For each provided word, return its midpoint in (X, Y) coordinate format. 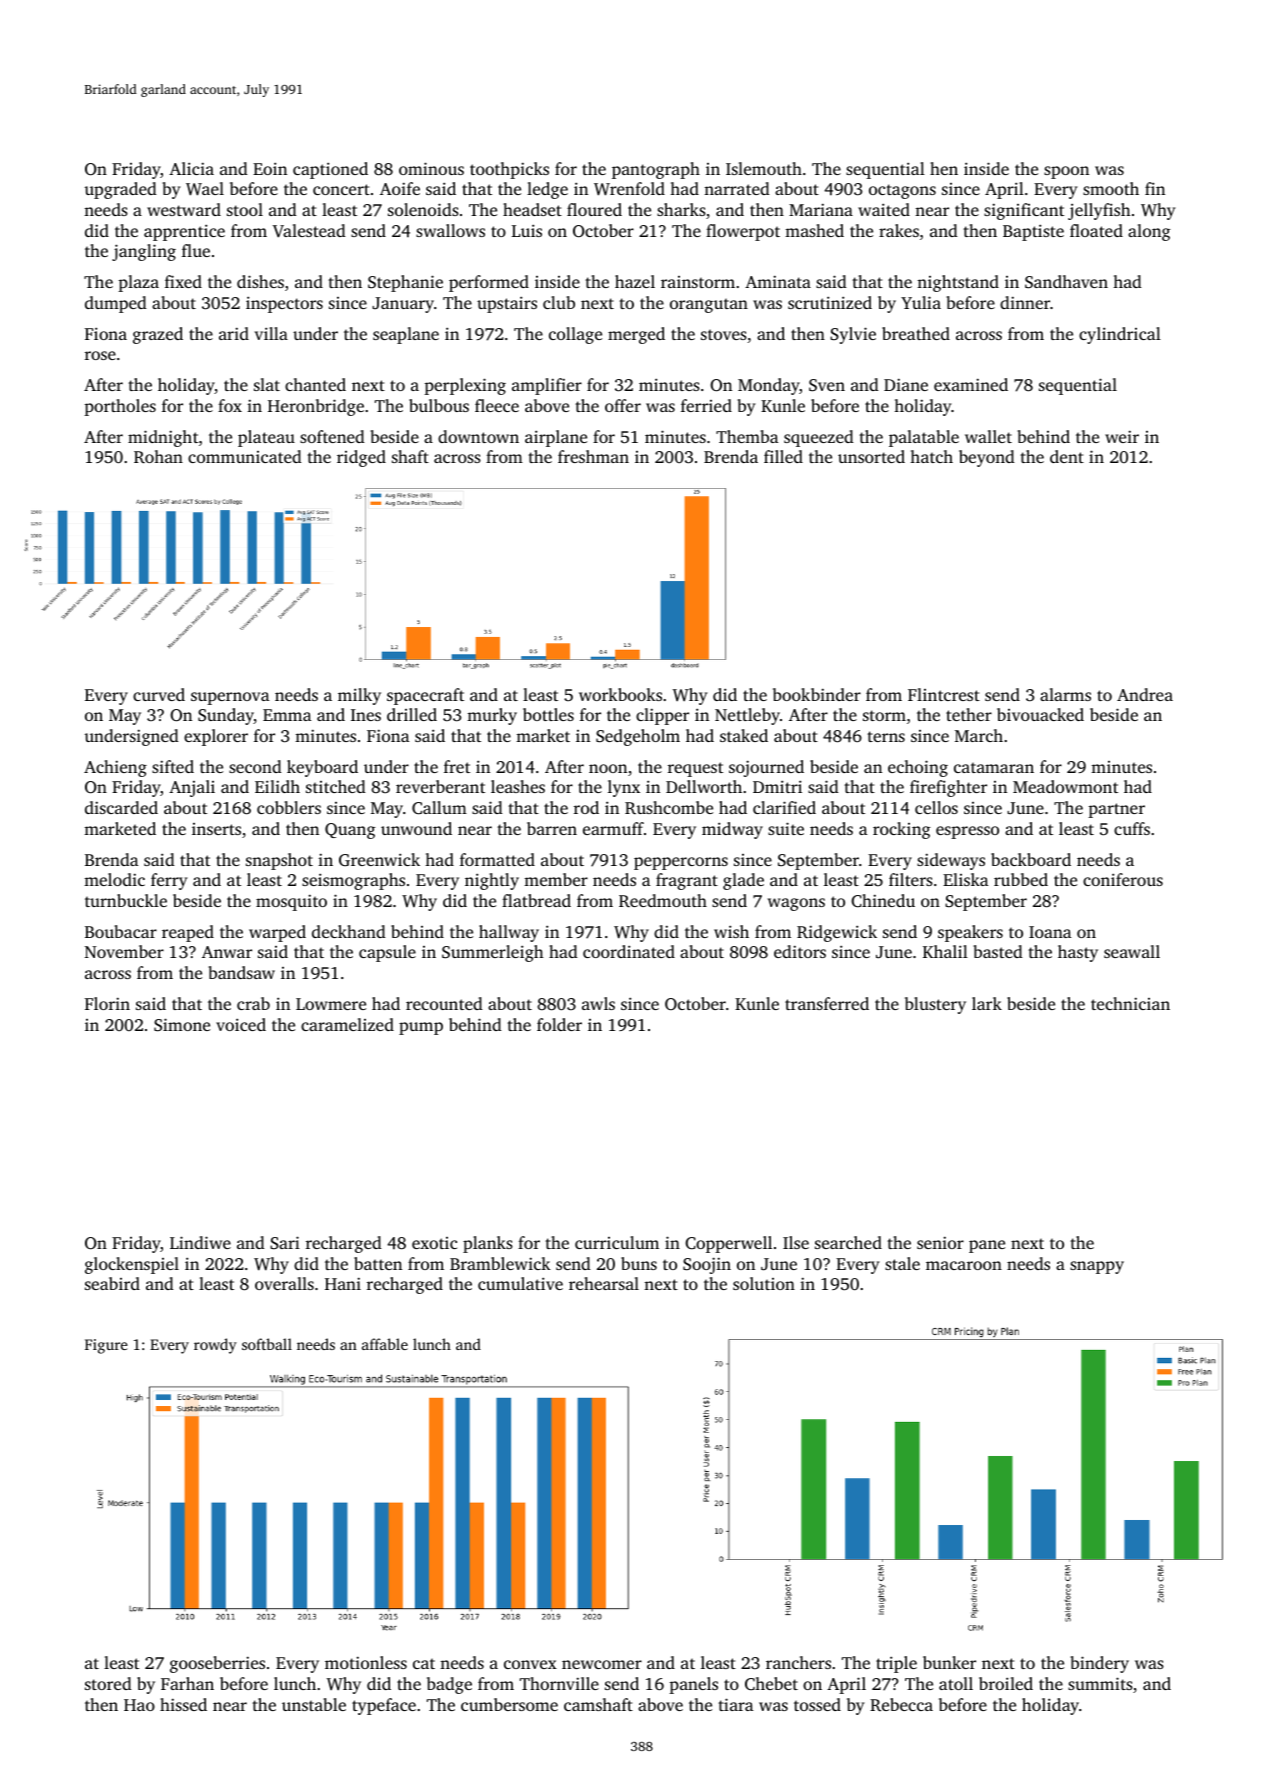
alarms (1065, 694)
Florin (107, 1003)
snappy (1097, 1267)
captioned (330, 170)
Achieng (115, 768)
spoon (1066, 172)
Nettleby (747, 716)
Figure (106, 1346)
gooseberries (217, 1664)
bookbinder (817, 694)
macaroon (964, 1265)
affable (385, 1344)
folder (559, 1024)
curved (159, 694)
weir (1122, 436)
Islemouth (764, 168)
